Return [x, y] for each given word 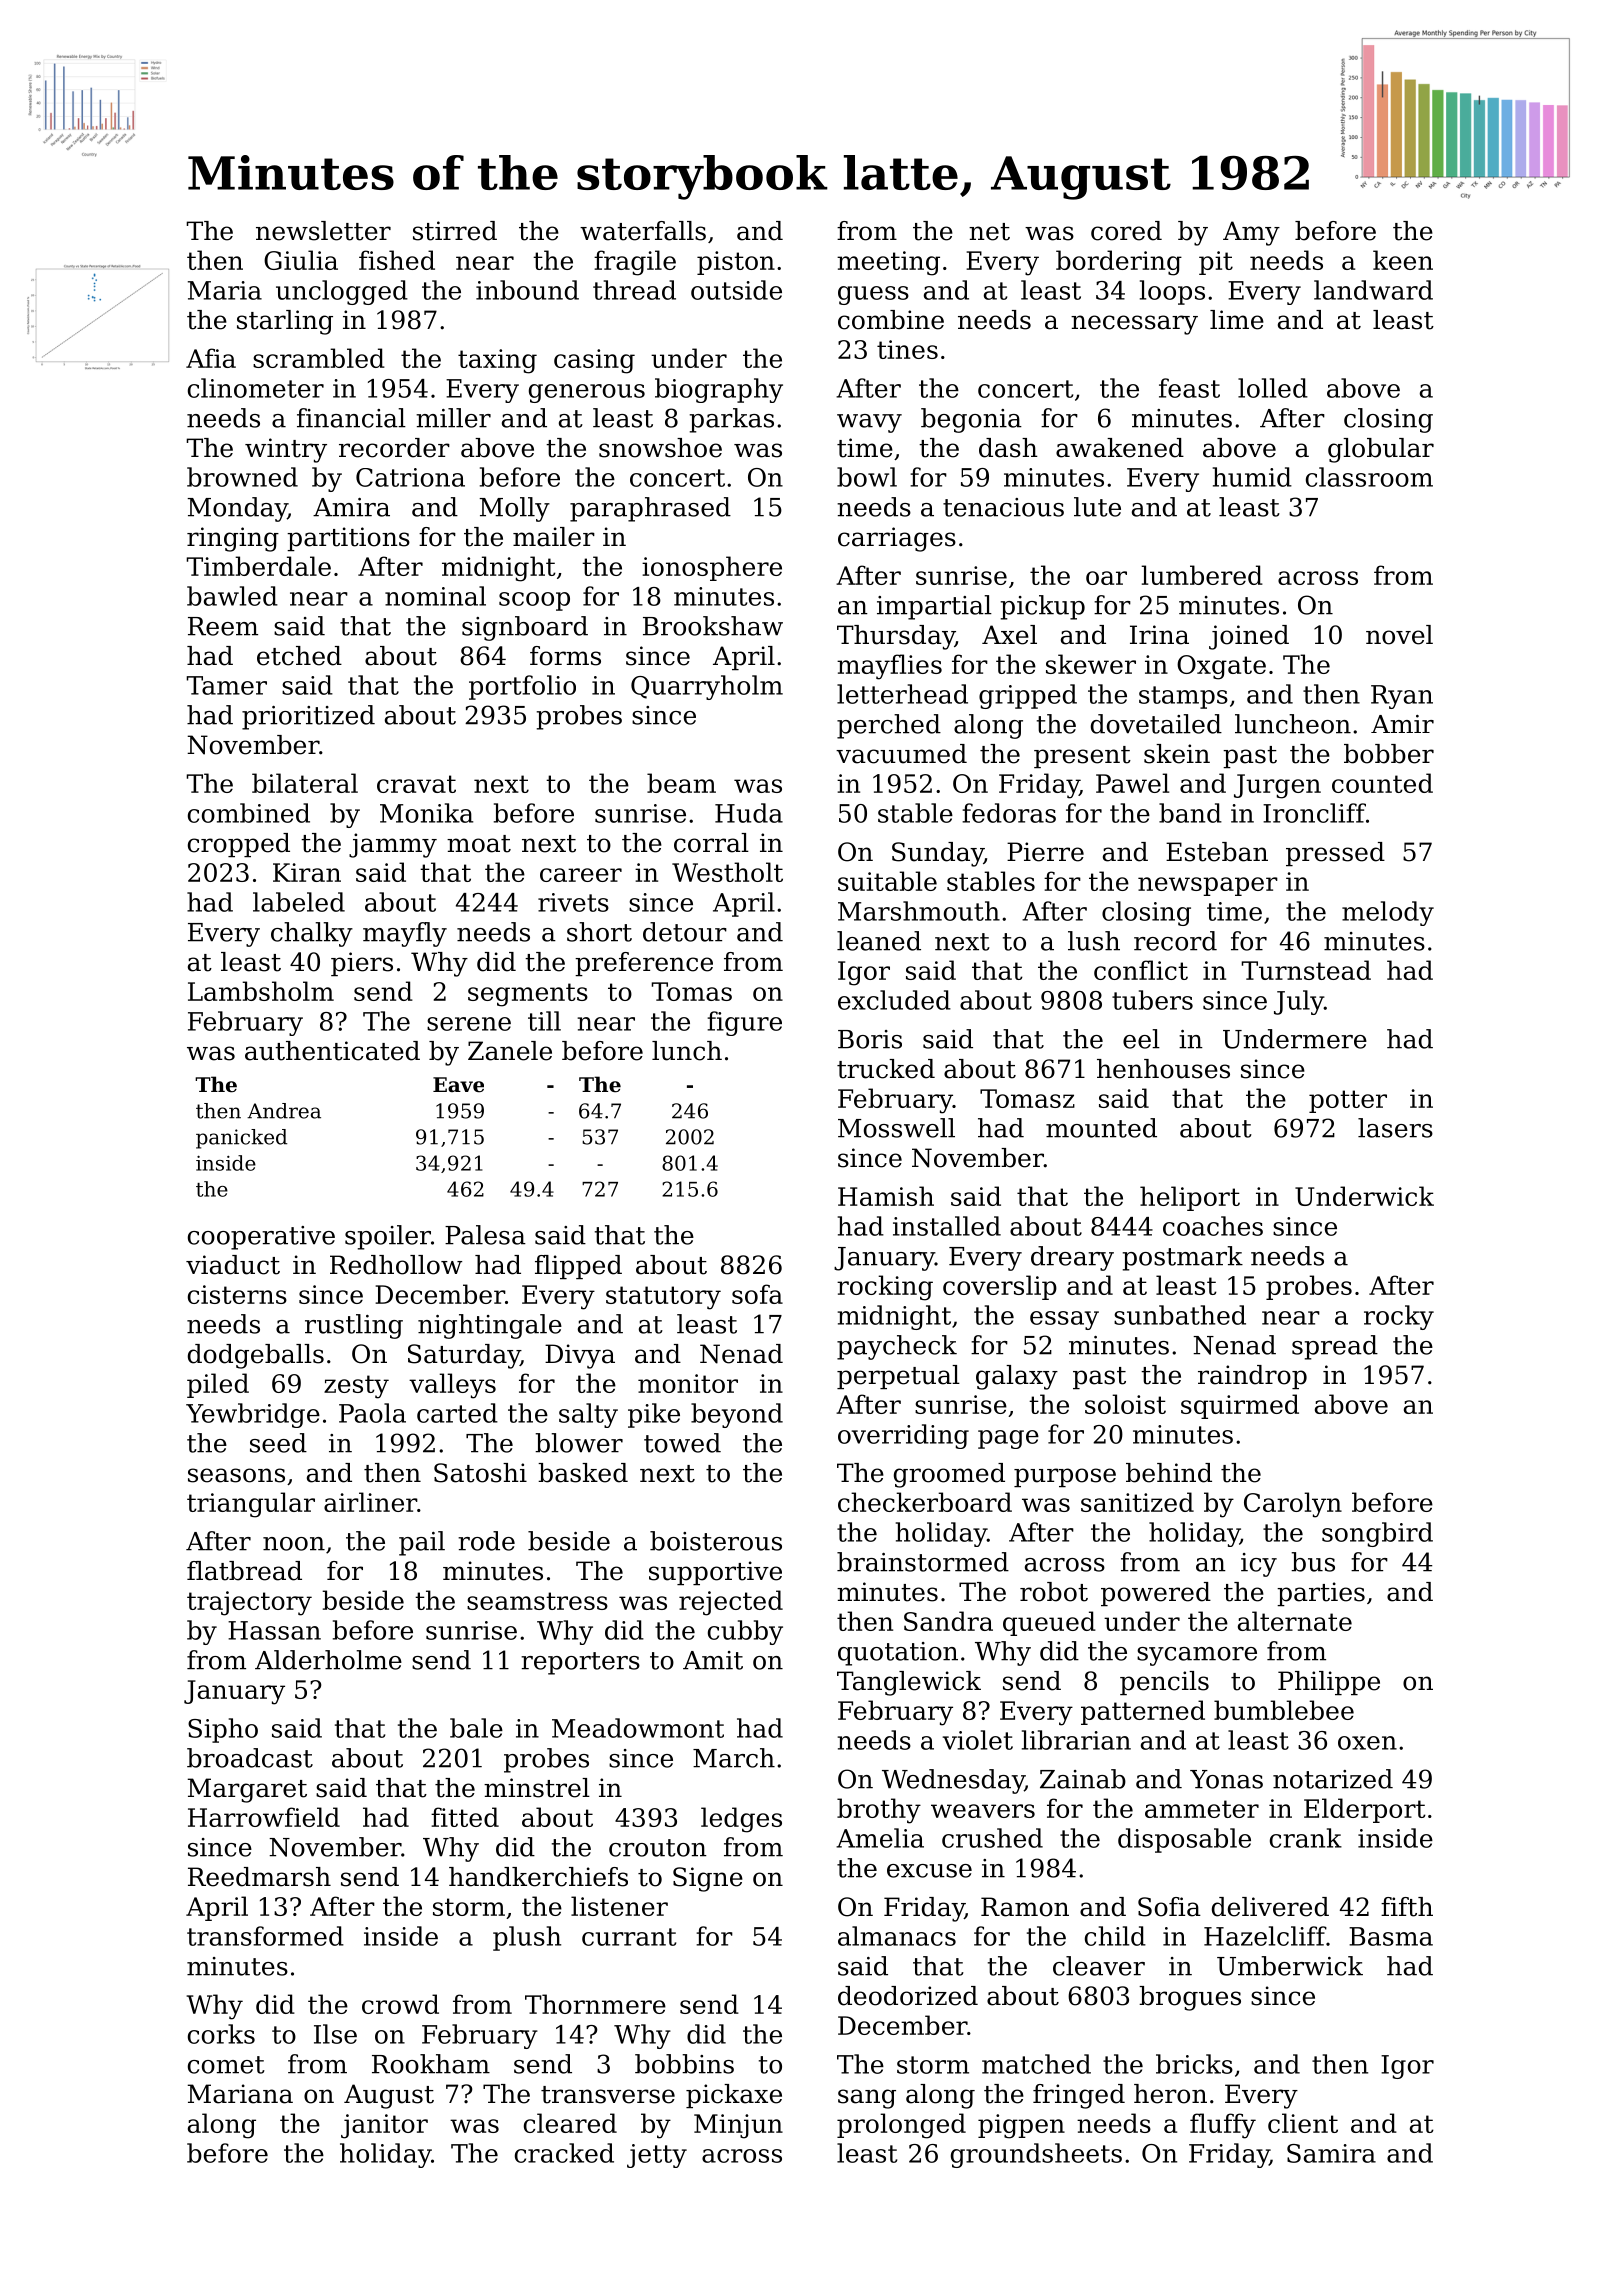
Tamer [226, 685]
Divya [580, 1356]
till [544, 1021]
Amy [1251, 233]
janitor [384, 2126]
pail [422, 1543]
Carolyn [1293, 1505]
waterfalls [643, 231]
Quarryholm [707, 687]
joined [1249, 637]
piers [362, 964]
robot [1054, 1592]
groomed [949, 1475]
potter [1348, 1101]
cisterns [237, 1294]
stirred [455, 231]
